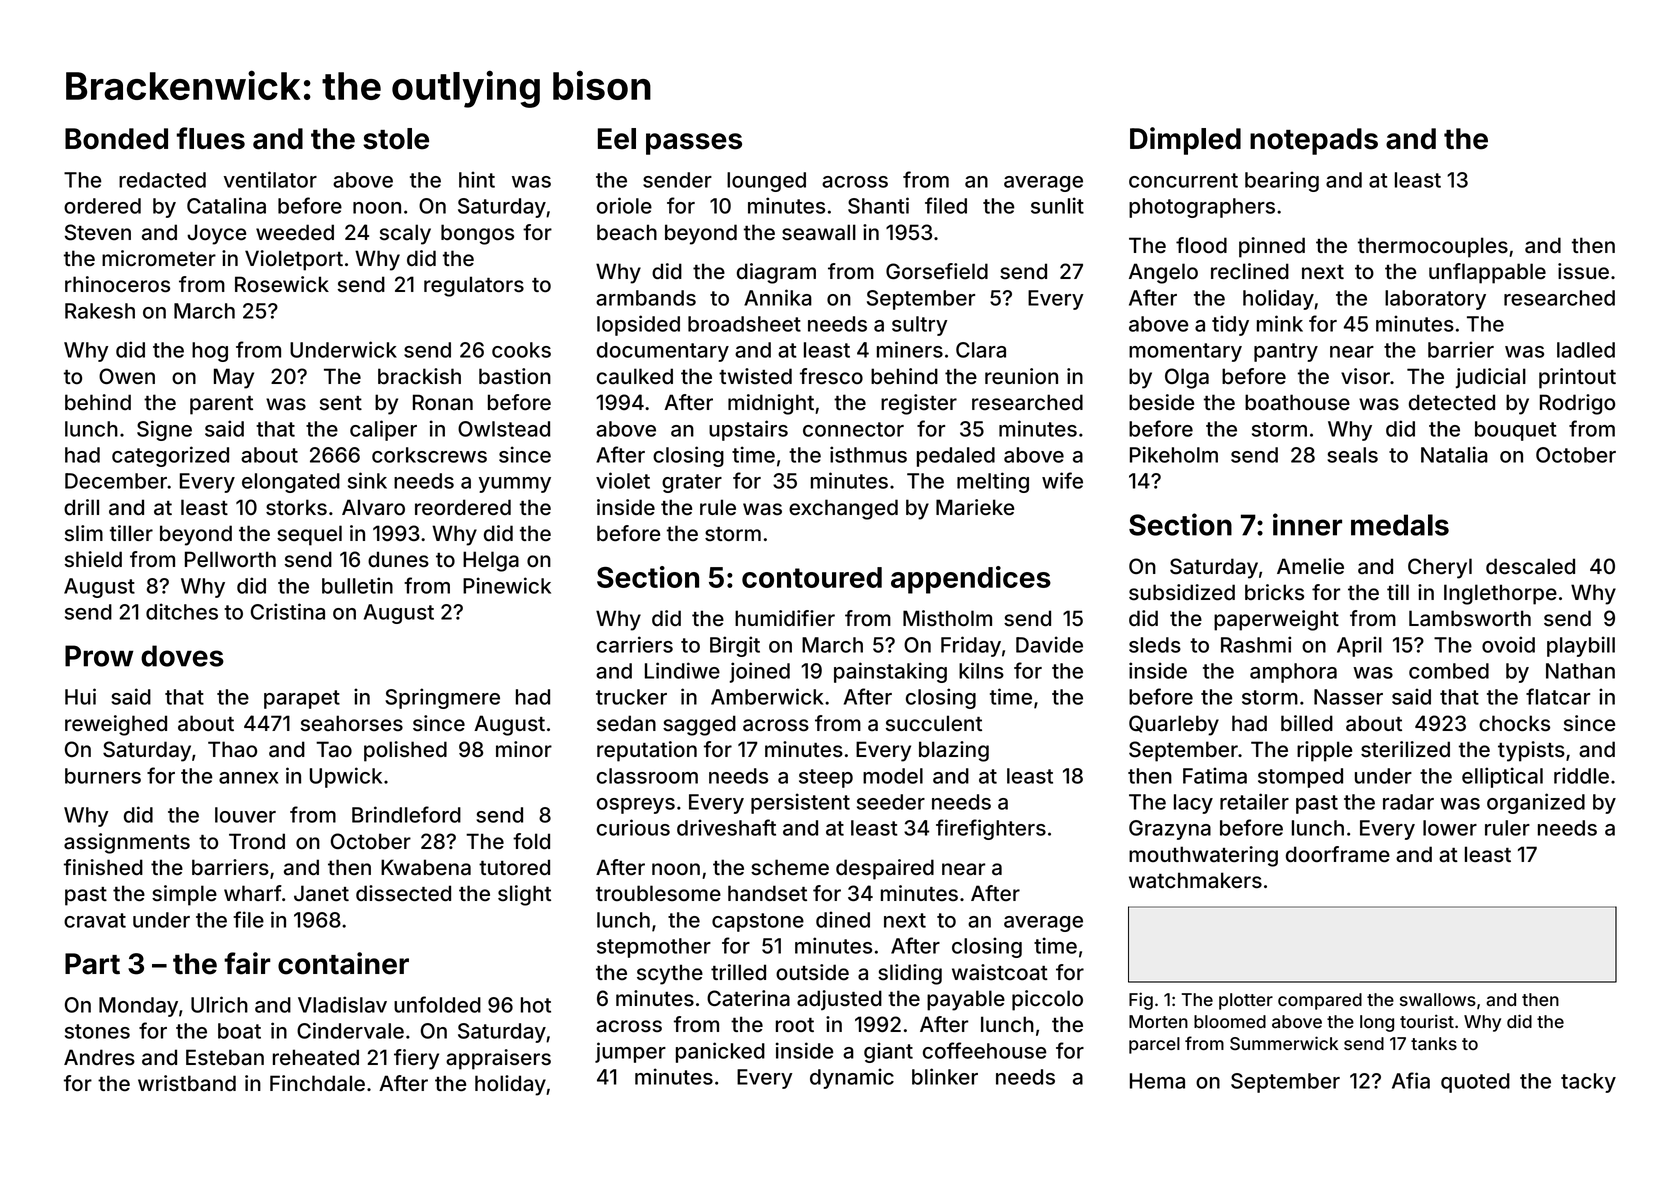 This screenshot has width=1680, height=1188. What do you see at coordinates (429, 455) in the screenshot?
I see `corkscrews` at bounding box center [429, 455].
